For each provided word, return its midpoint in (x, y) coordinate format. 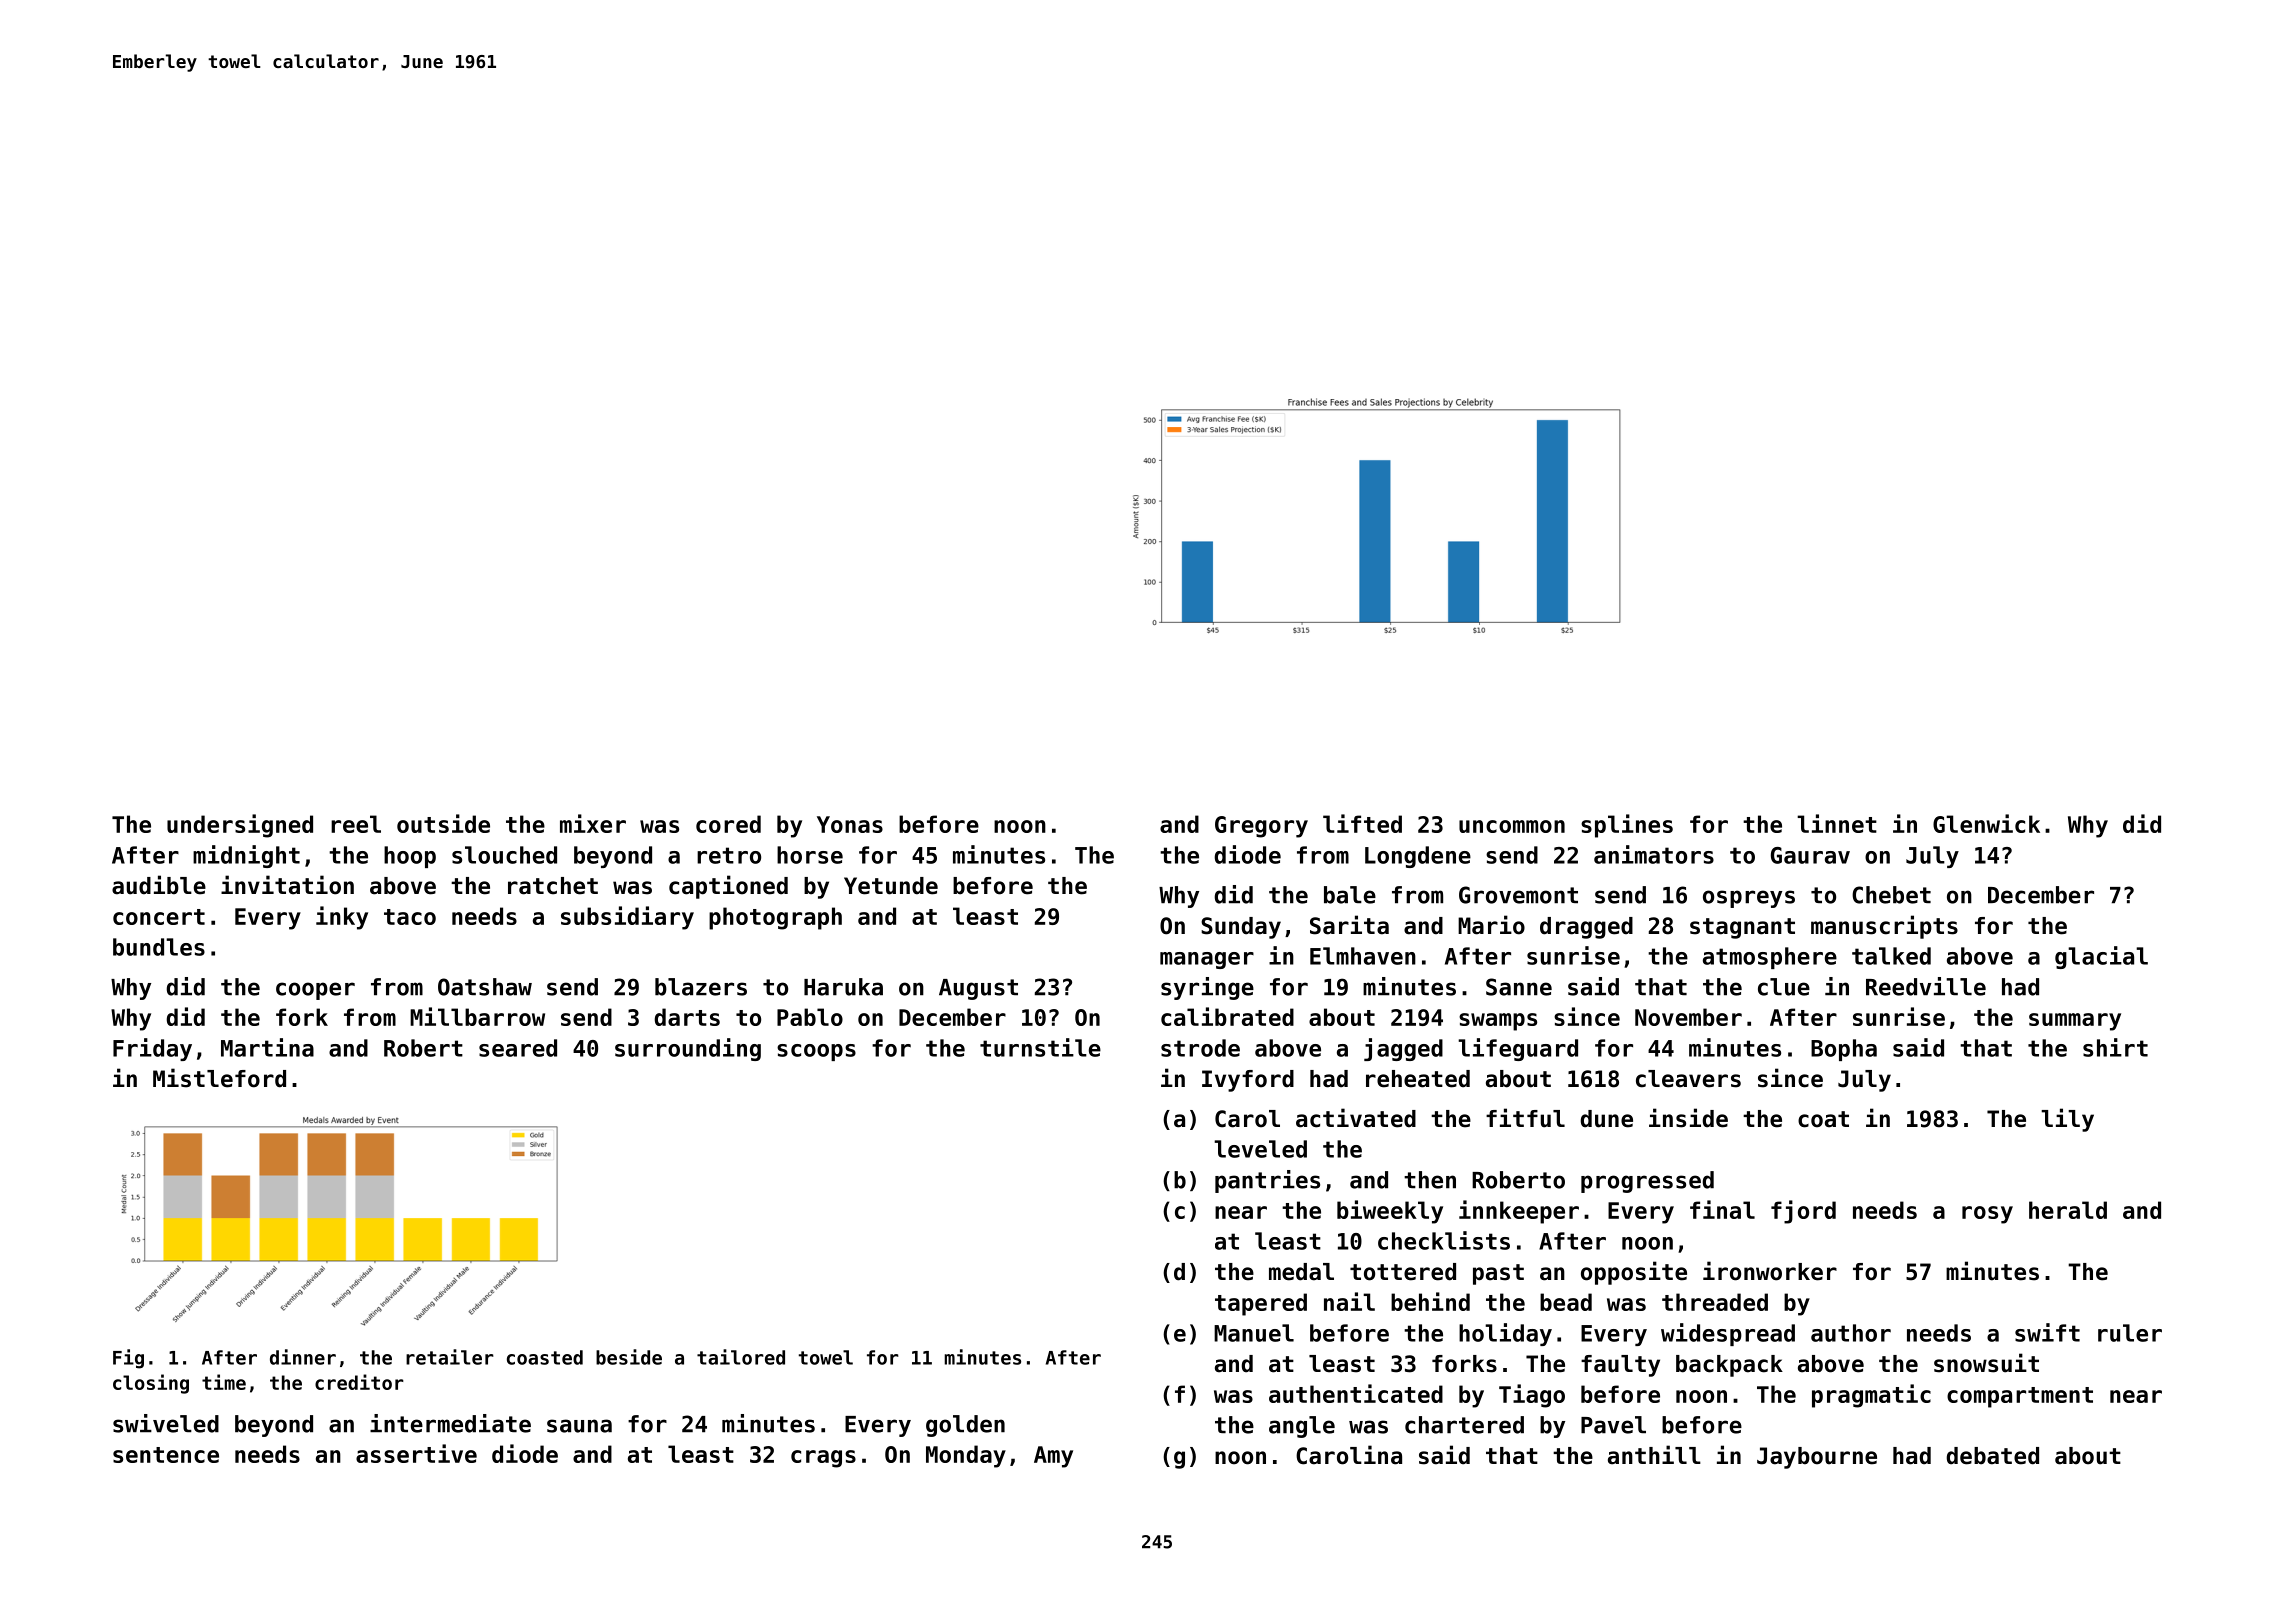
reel (356, 824)
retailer (450, 1357)
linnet (1837, 823)
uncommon (1512, 826)
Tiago (1532, 1396)
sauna (579, 1426)
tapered (1261, 1304)
